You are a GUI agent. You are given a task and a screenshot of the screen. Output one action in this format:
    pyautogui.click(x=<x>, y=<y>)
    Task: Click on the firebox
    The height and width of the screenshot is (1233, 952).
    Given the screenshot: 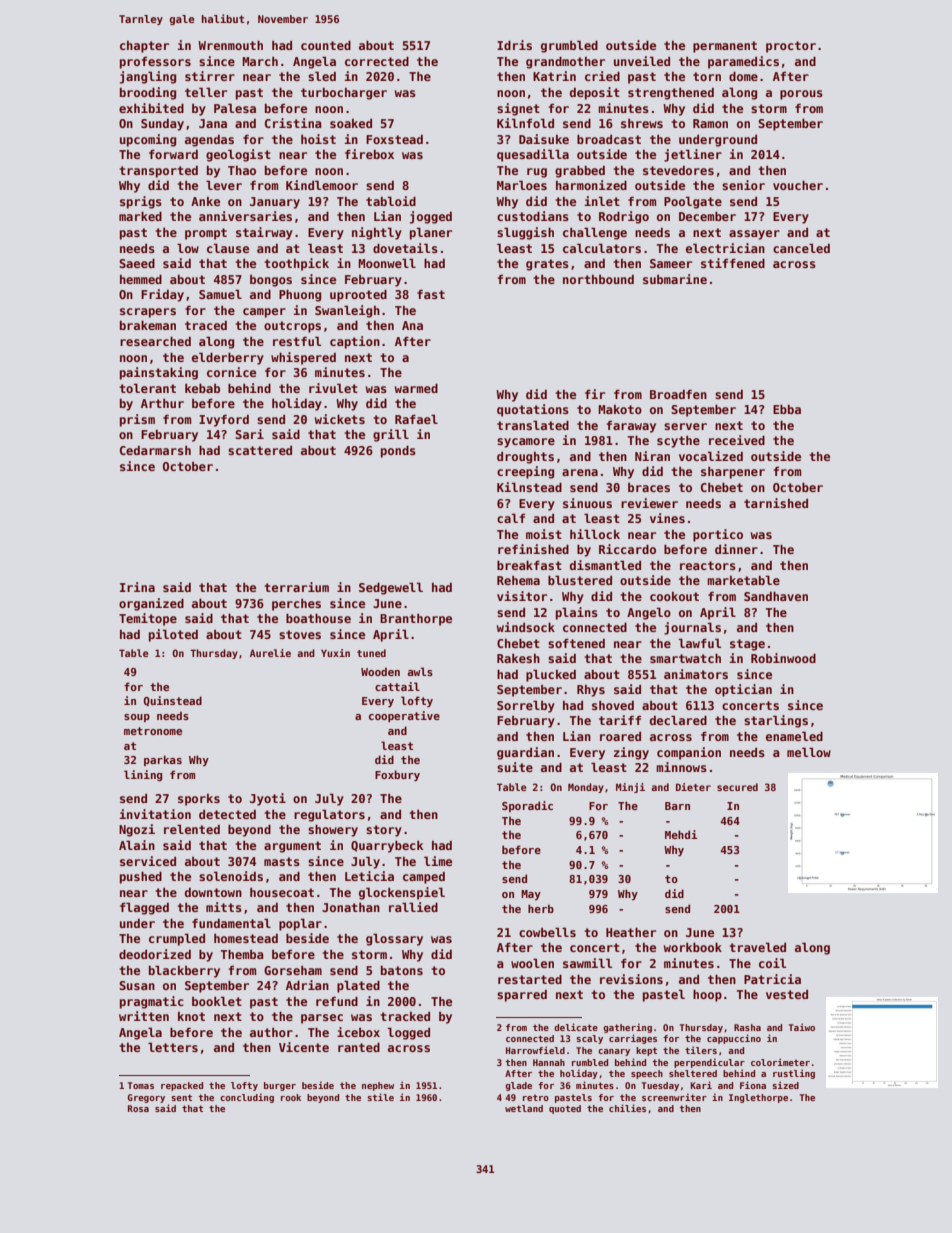 What is the action you would take?
    pyautogui.click(x=369, y=154)
